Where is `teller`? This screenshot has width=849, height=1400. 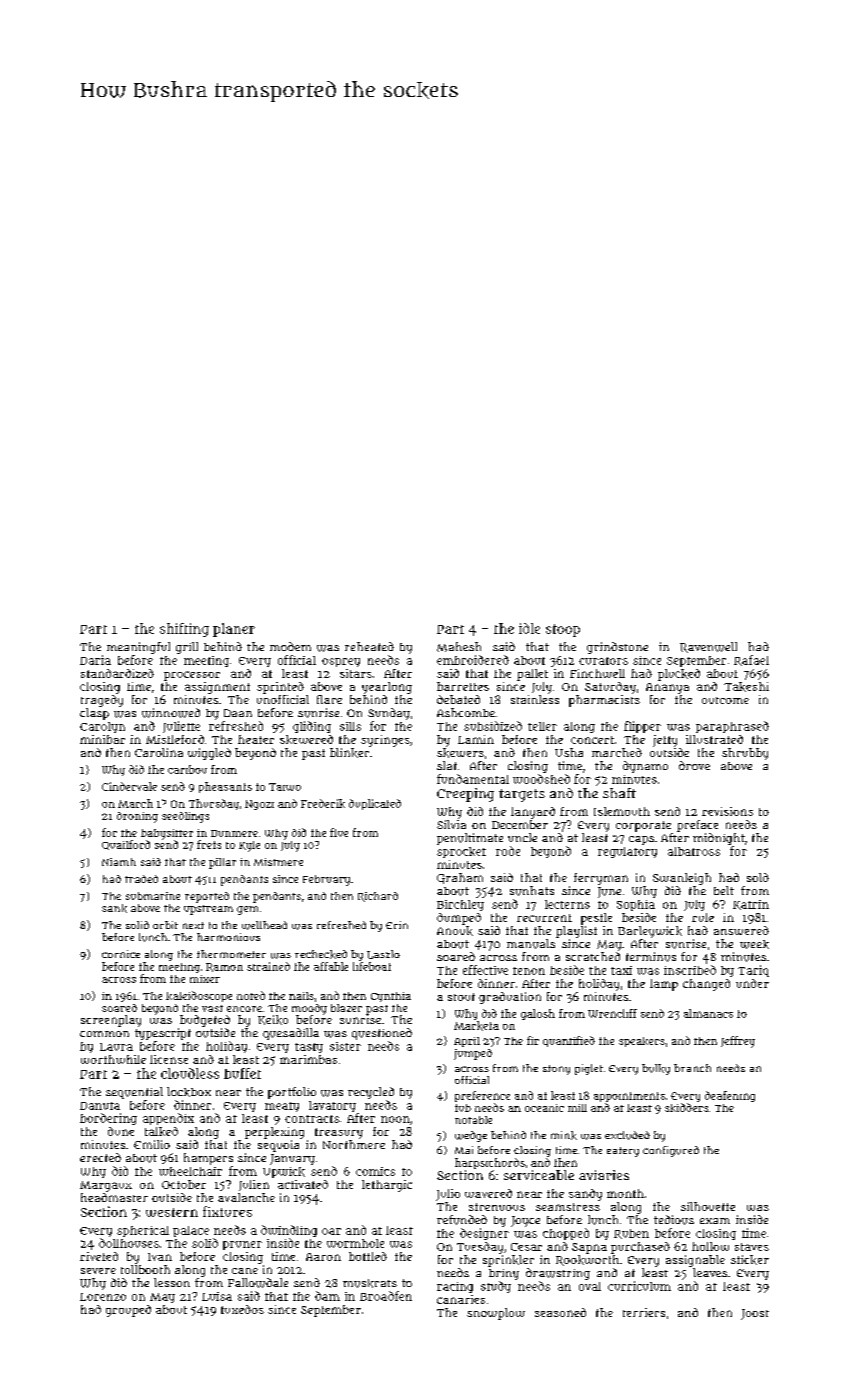 teller is located at coordinates (542, 726).
